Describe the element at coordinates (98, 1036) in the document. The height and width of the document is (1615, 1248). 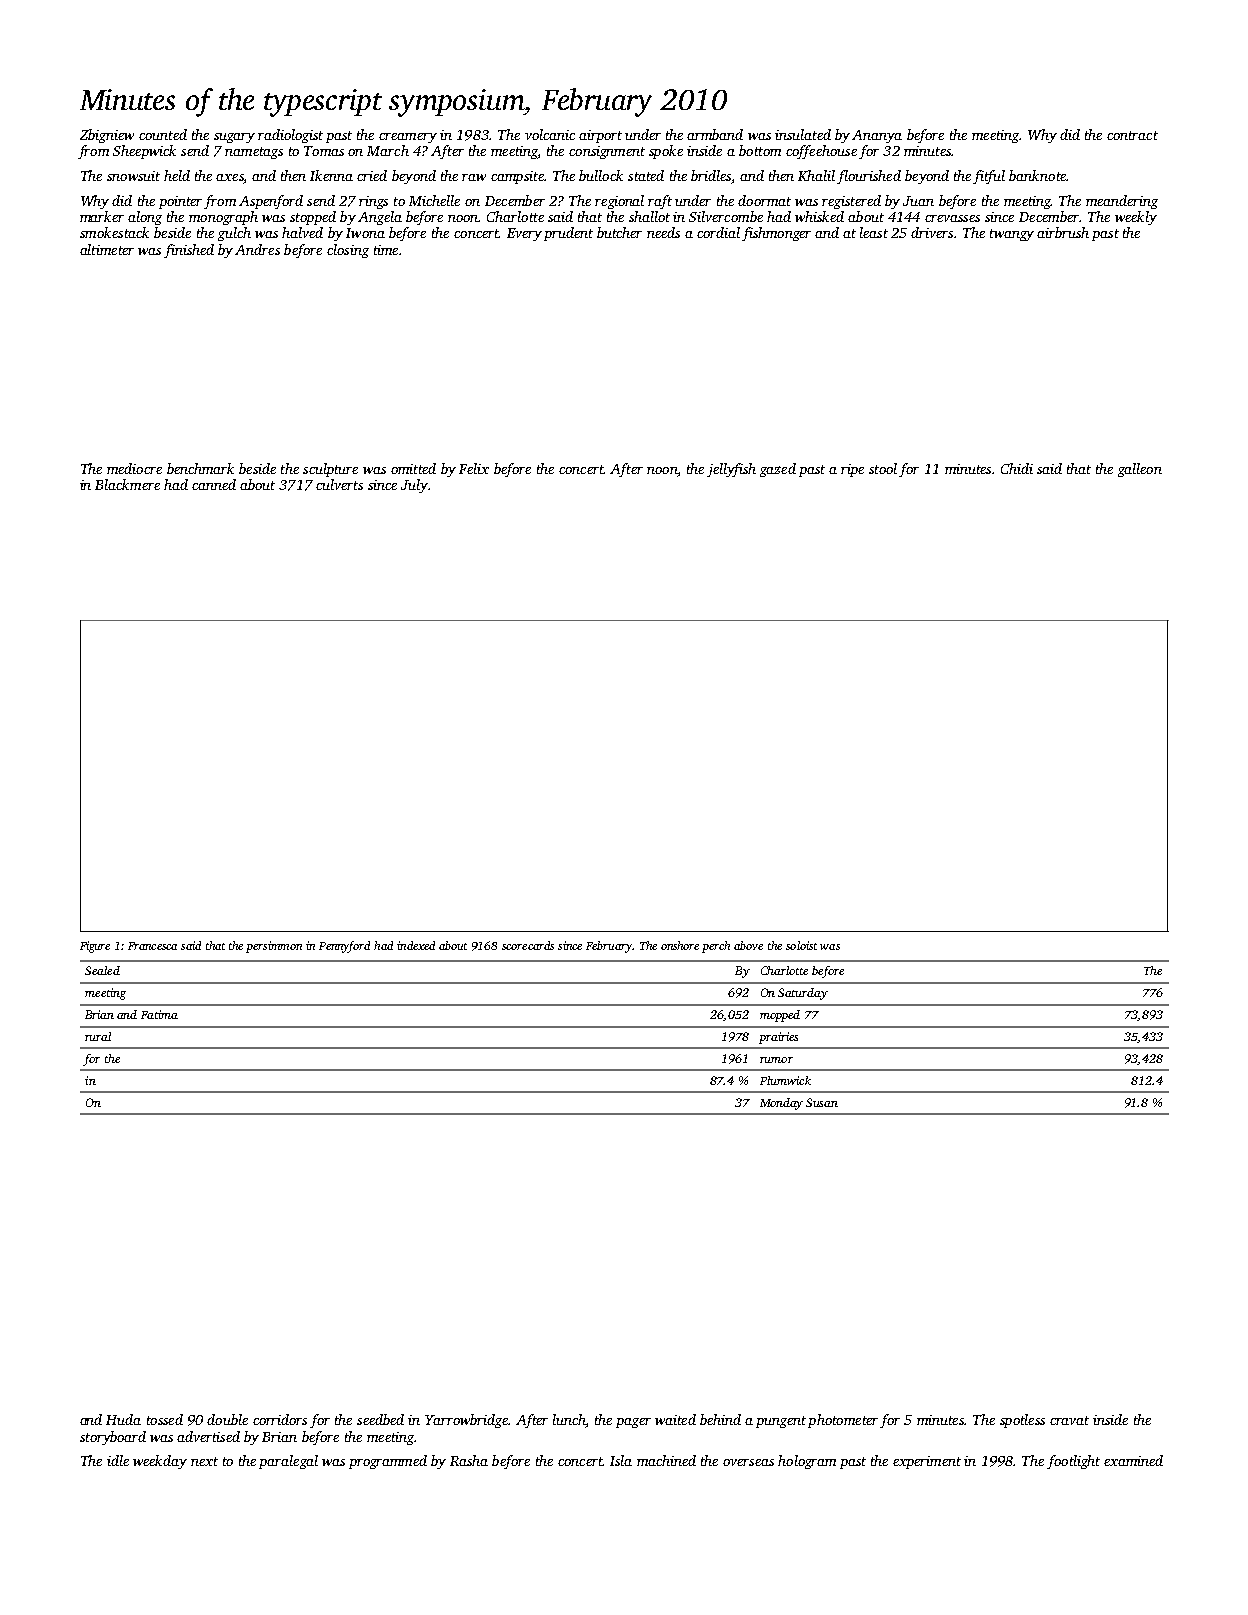
I see `rural` at that location.
